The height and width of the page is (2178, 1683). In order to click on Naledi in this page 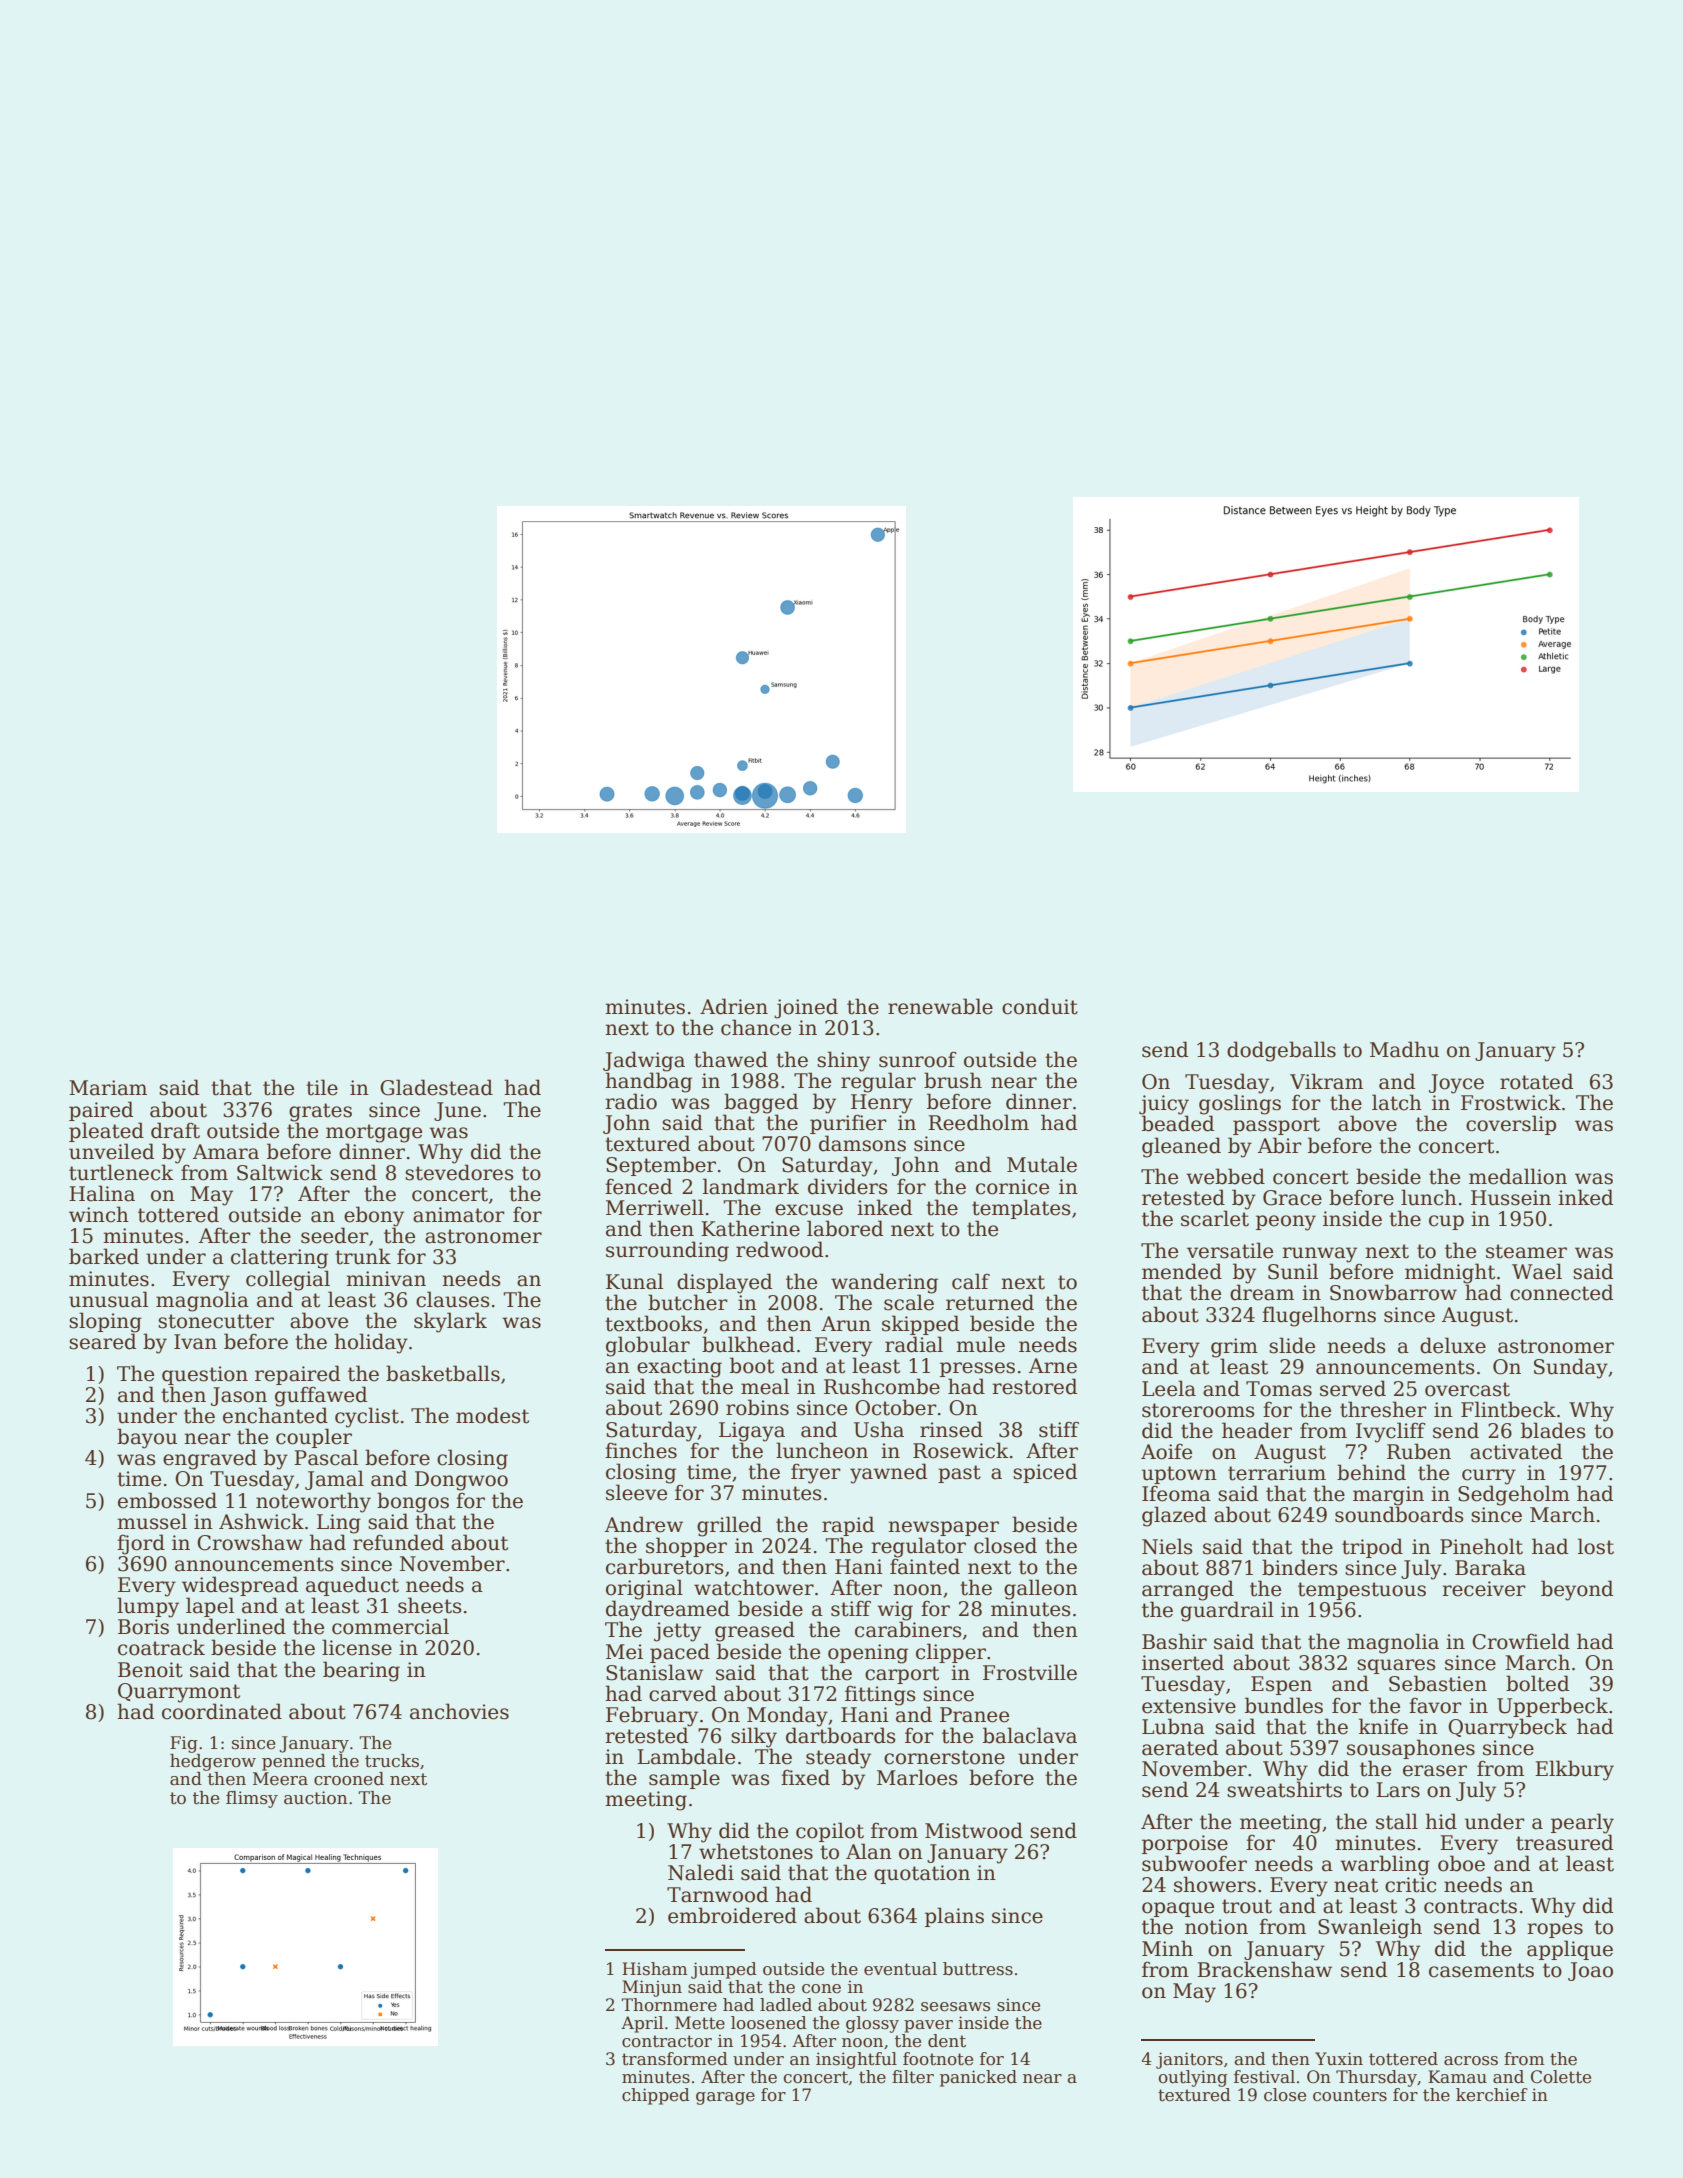, I will do `click(701, 1872)`.
